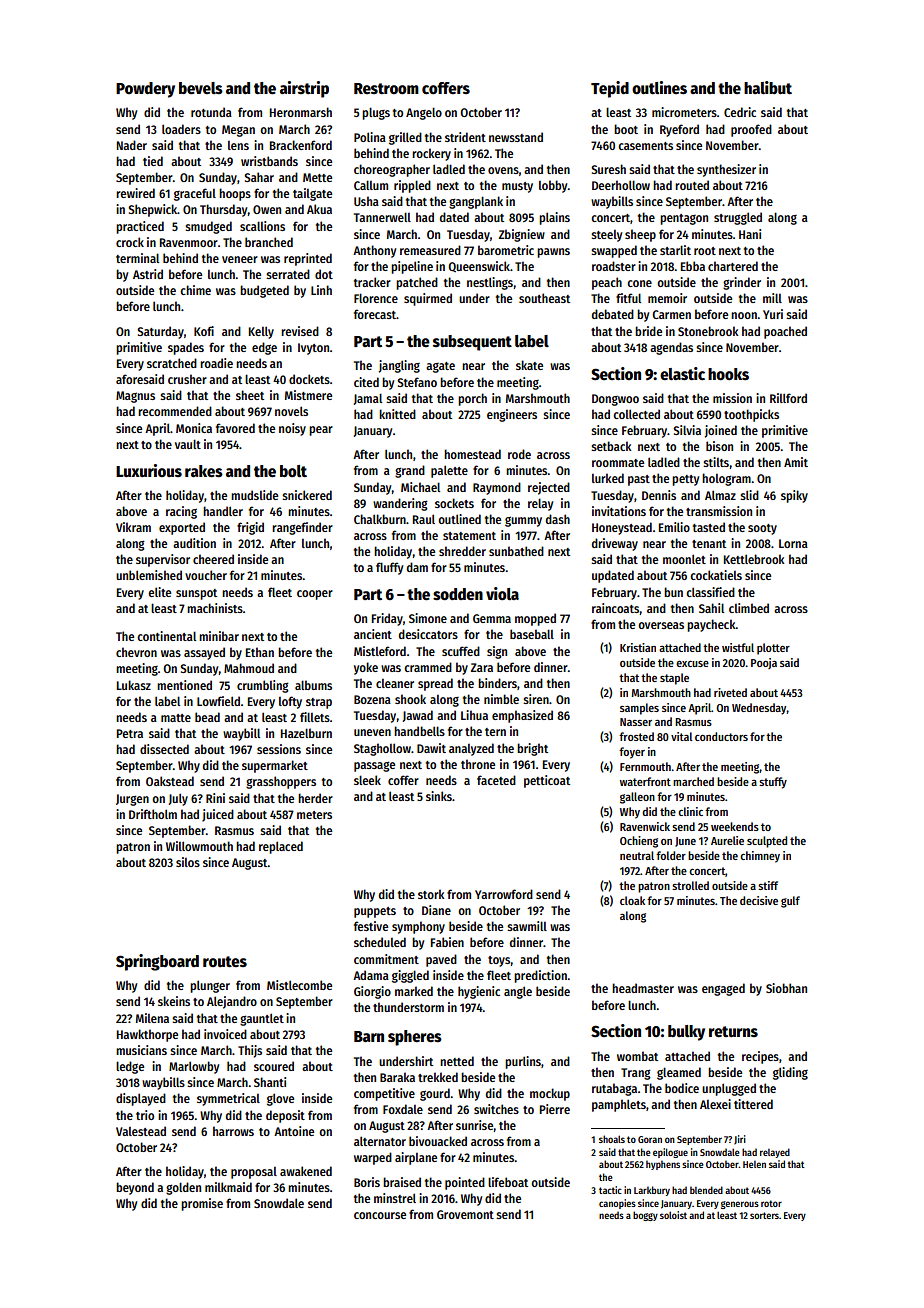 The width and height of the screenshot is (924, 1308). Describe the element at coordinates (250, 528) in the screenshot. I see `frigid` at that location.
